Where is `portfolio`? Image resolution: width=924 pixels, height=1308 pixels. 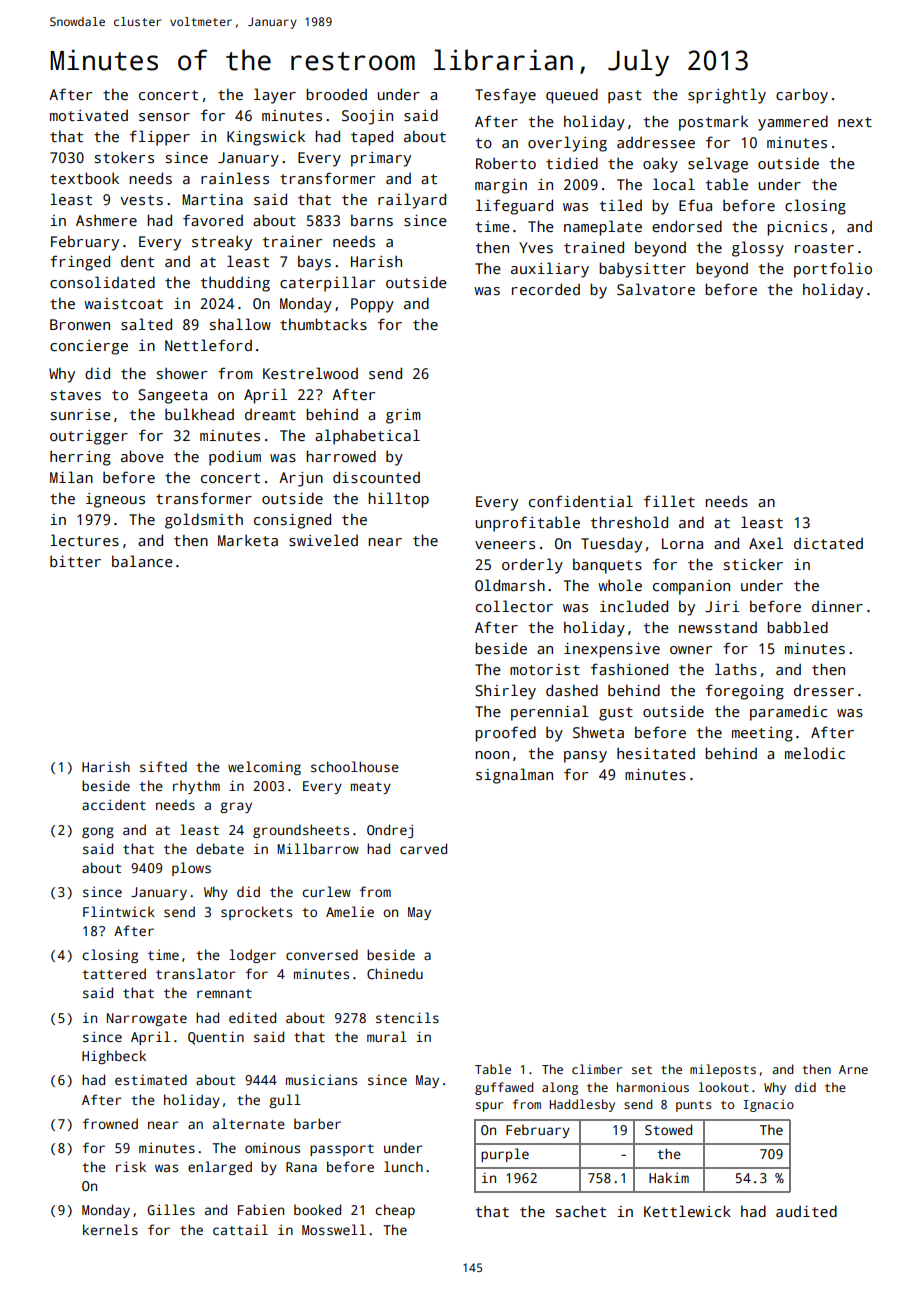
portfolio is located at coordinates (833, 270).
